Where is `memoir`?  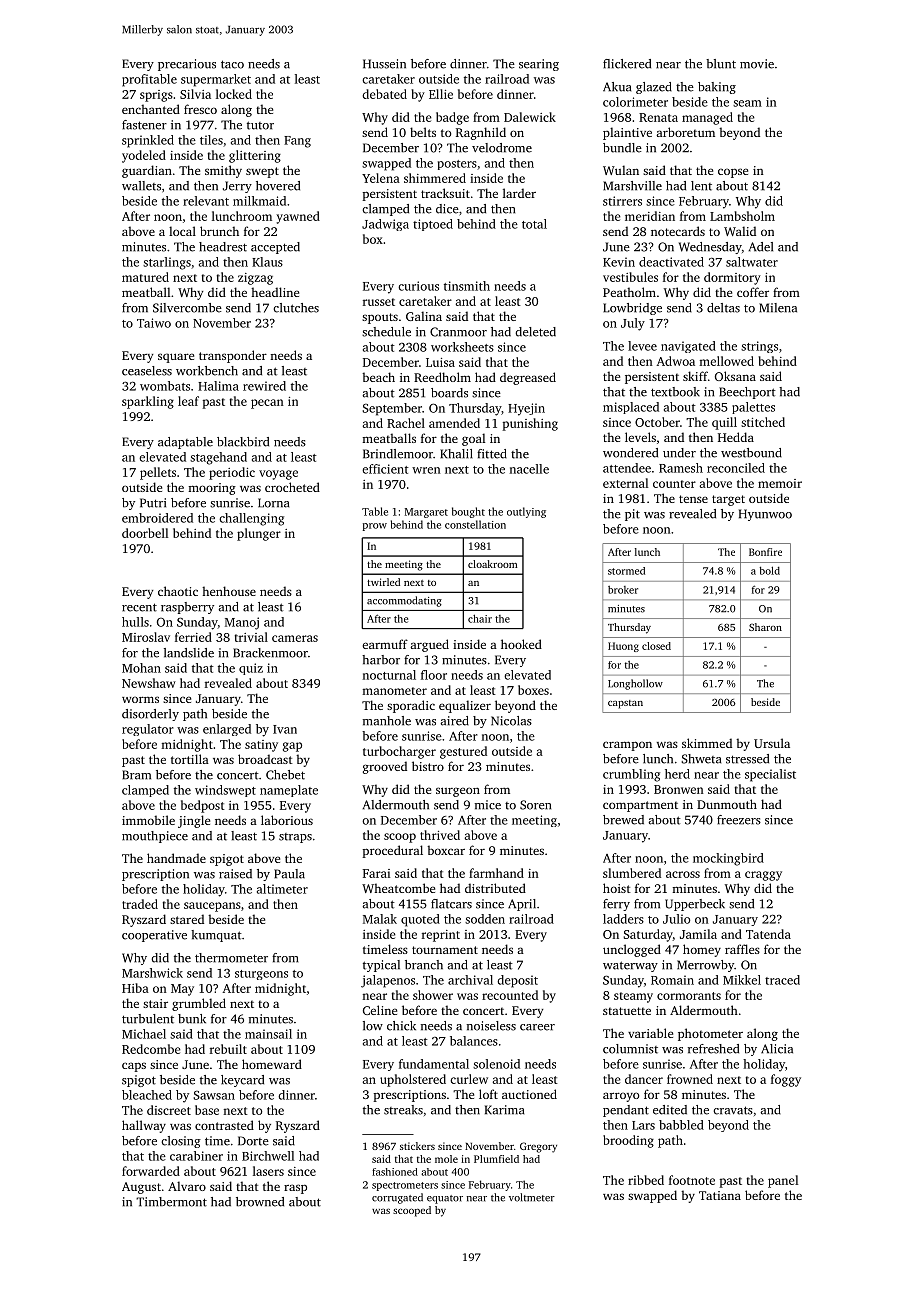
memoir is located at coordinates (780, 483).
